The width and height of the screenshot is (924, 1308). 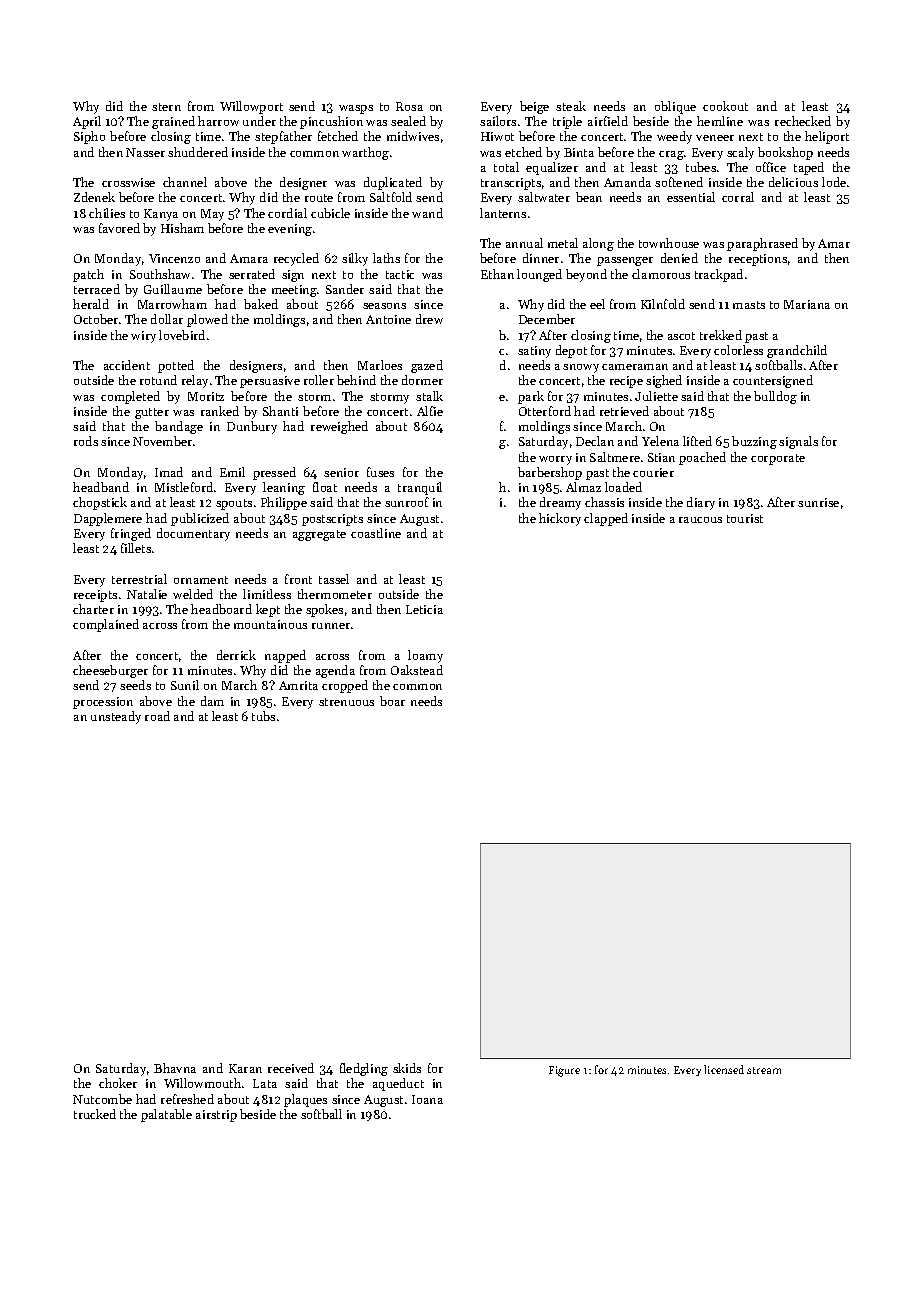 What do you see at coordinates (116, 717) in the screenshot?
I see `unsteady` at bounding box center [116, 717].
